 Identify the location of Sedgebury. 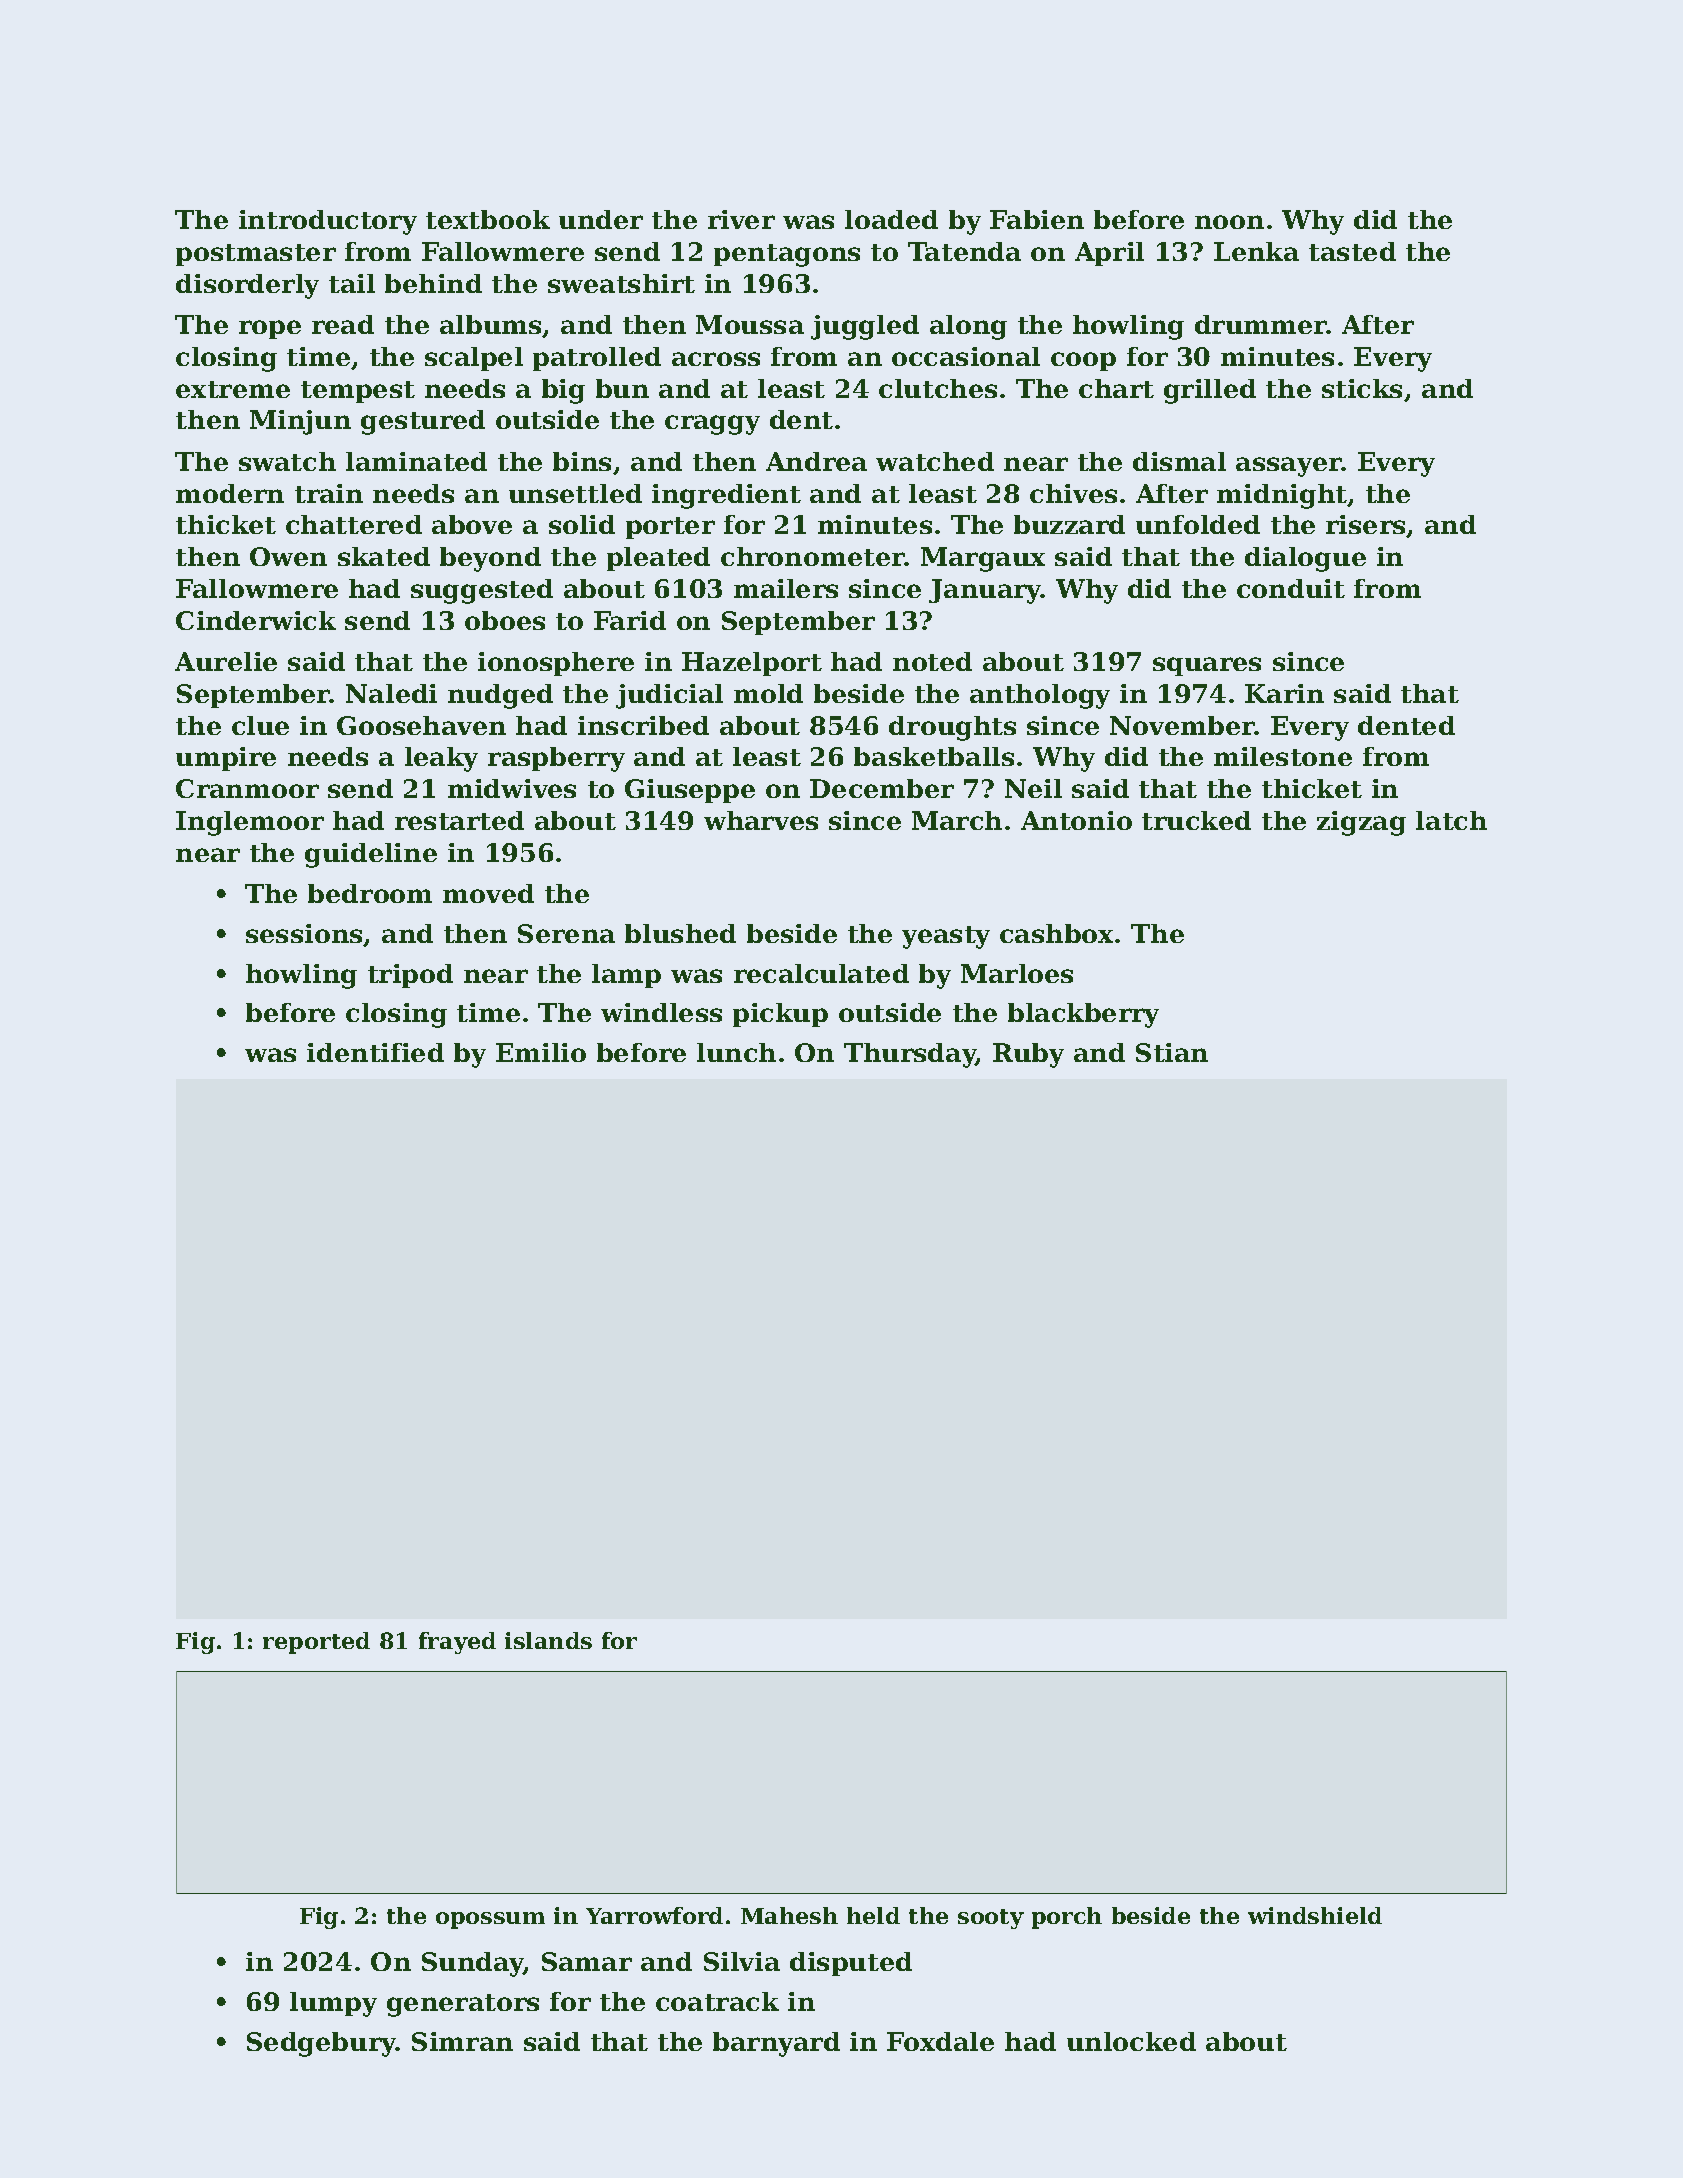
(321, 2044).
